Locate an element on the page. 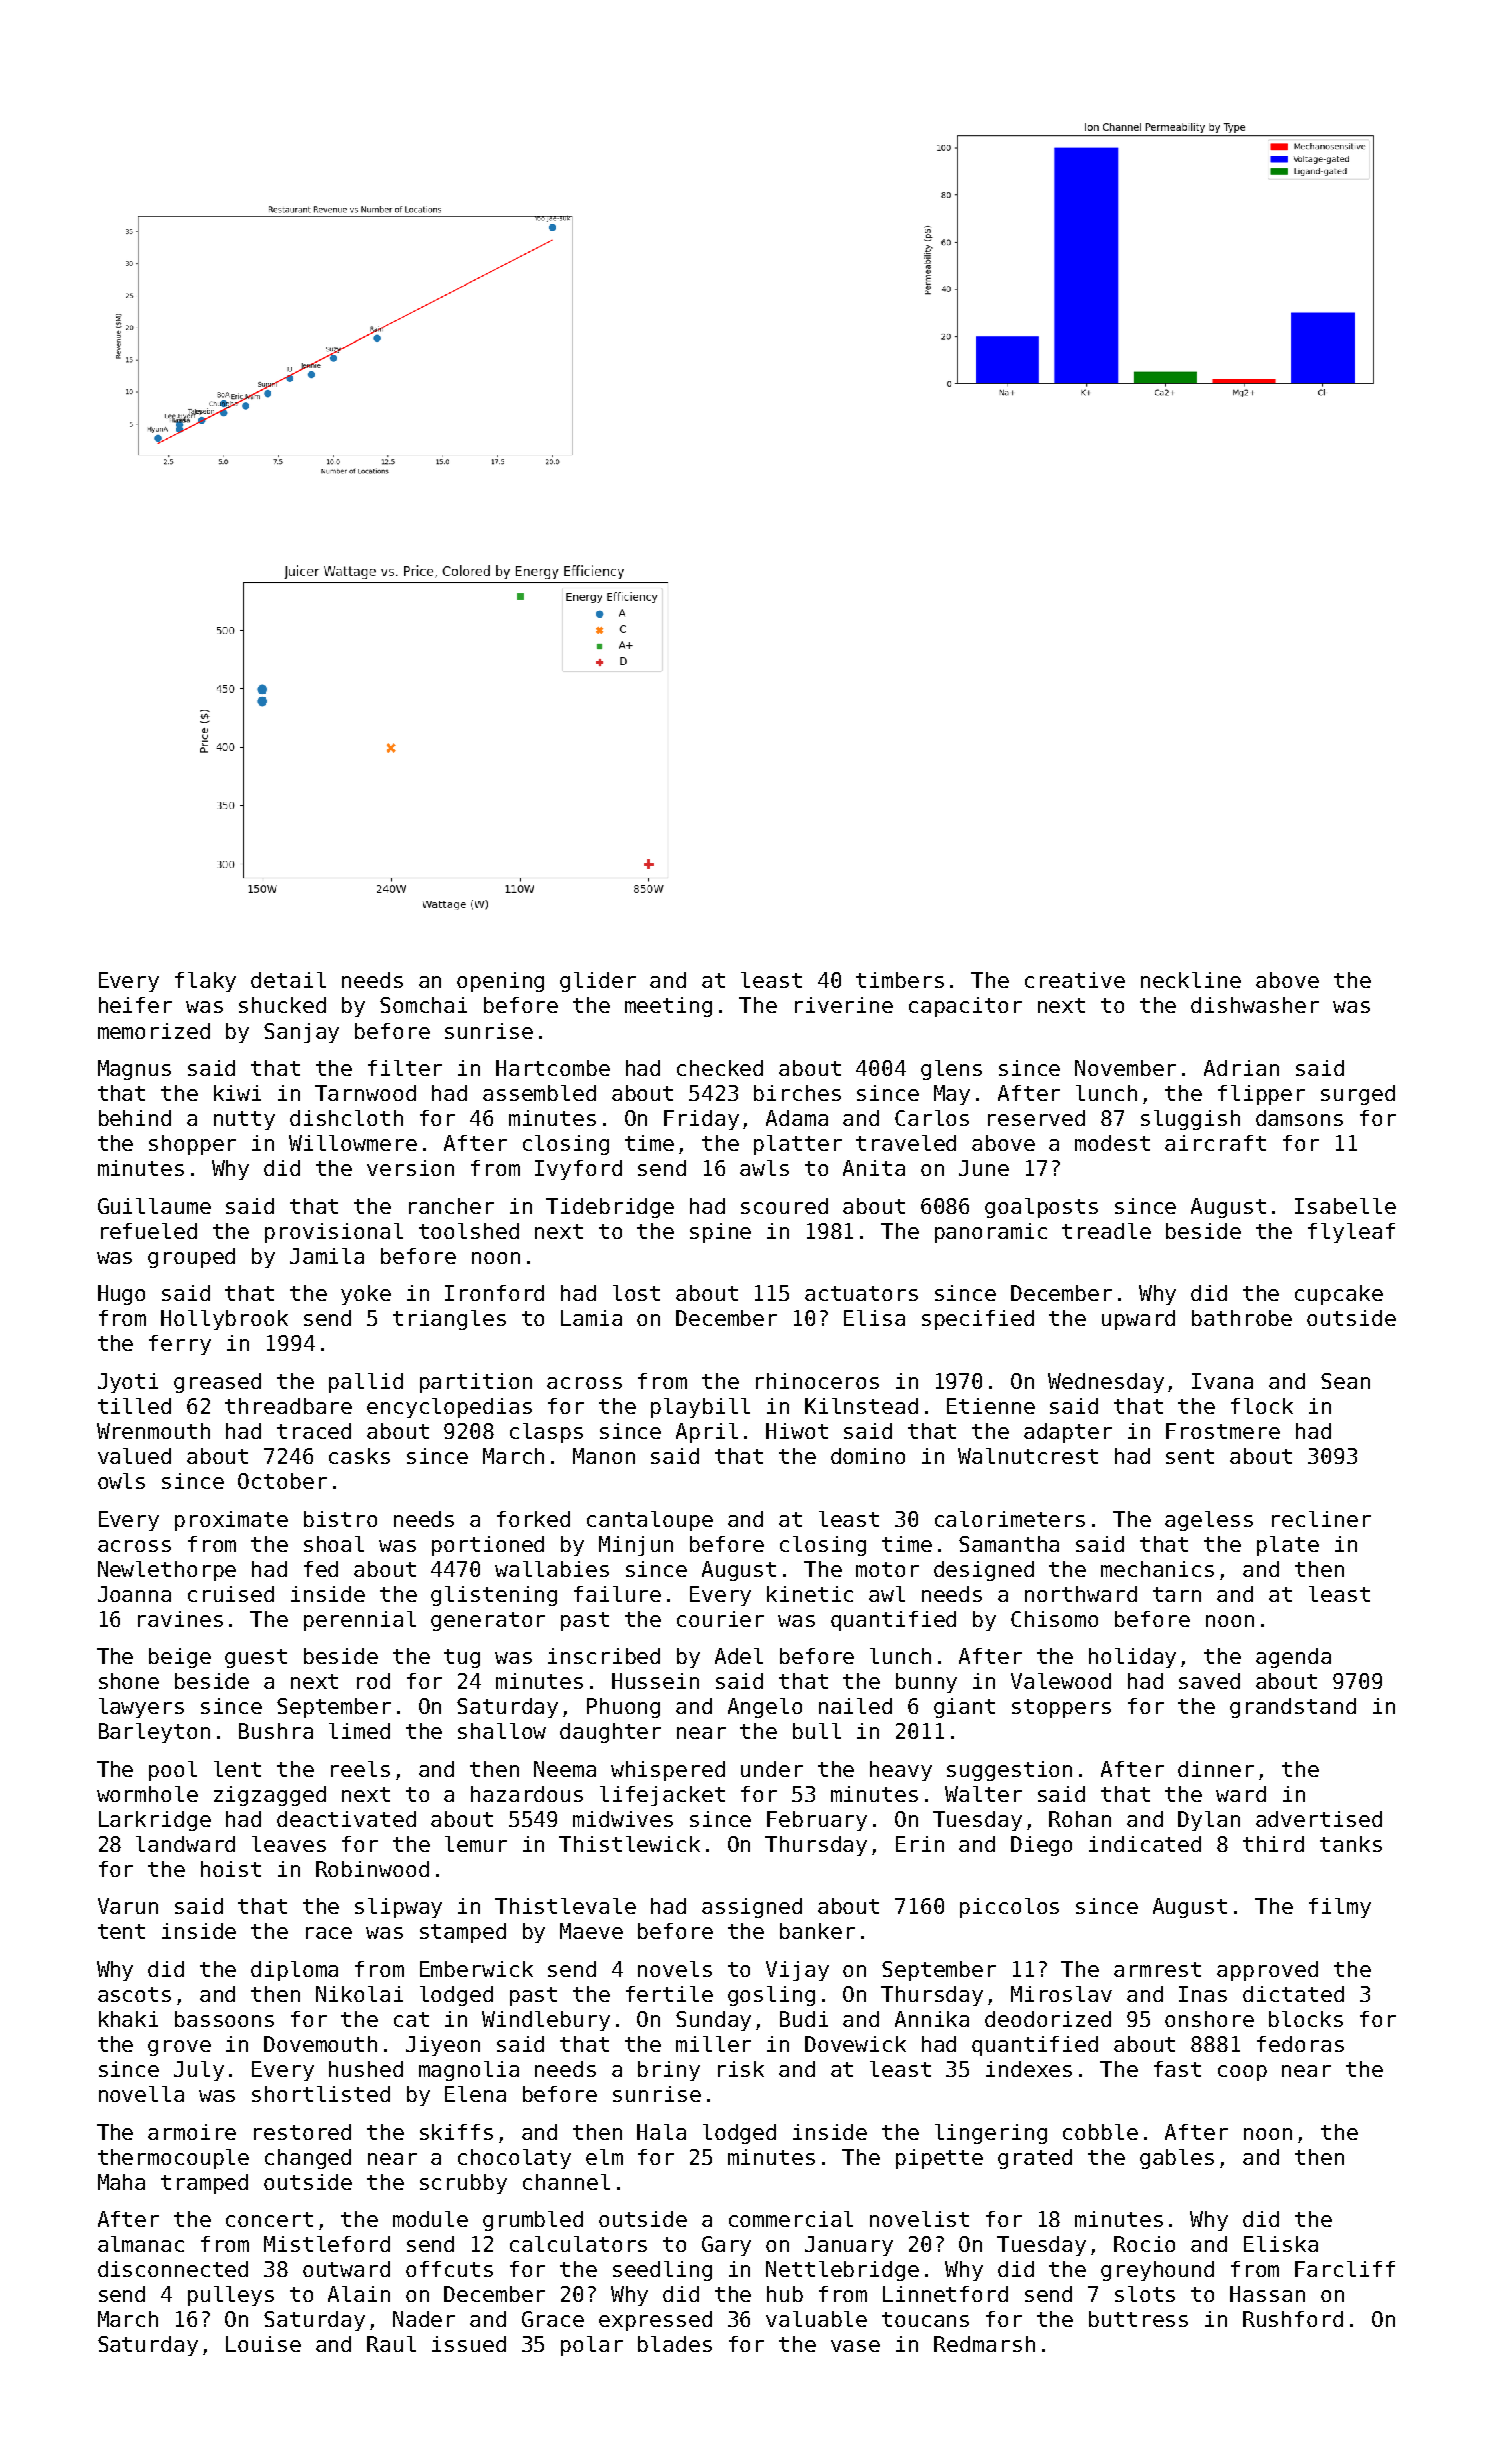  Hugo is located at coordinates (121, 1295).
